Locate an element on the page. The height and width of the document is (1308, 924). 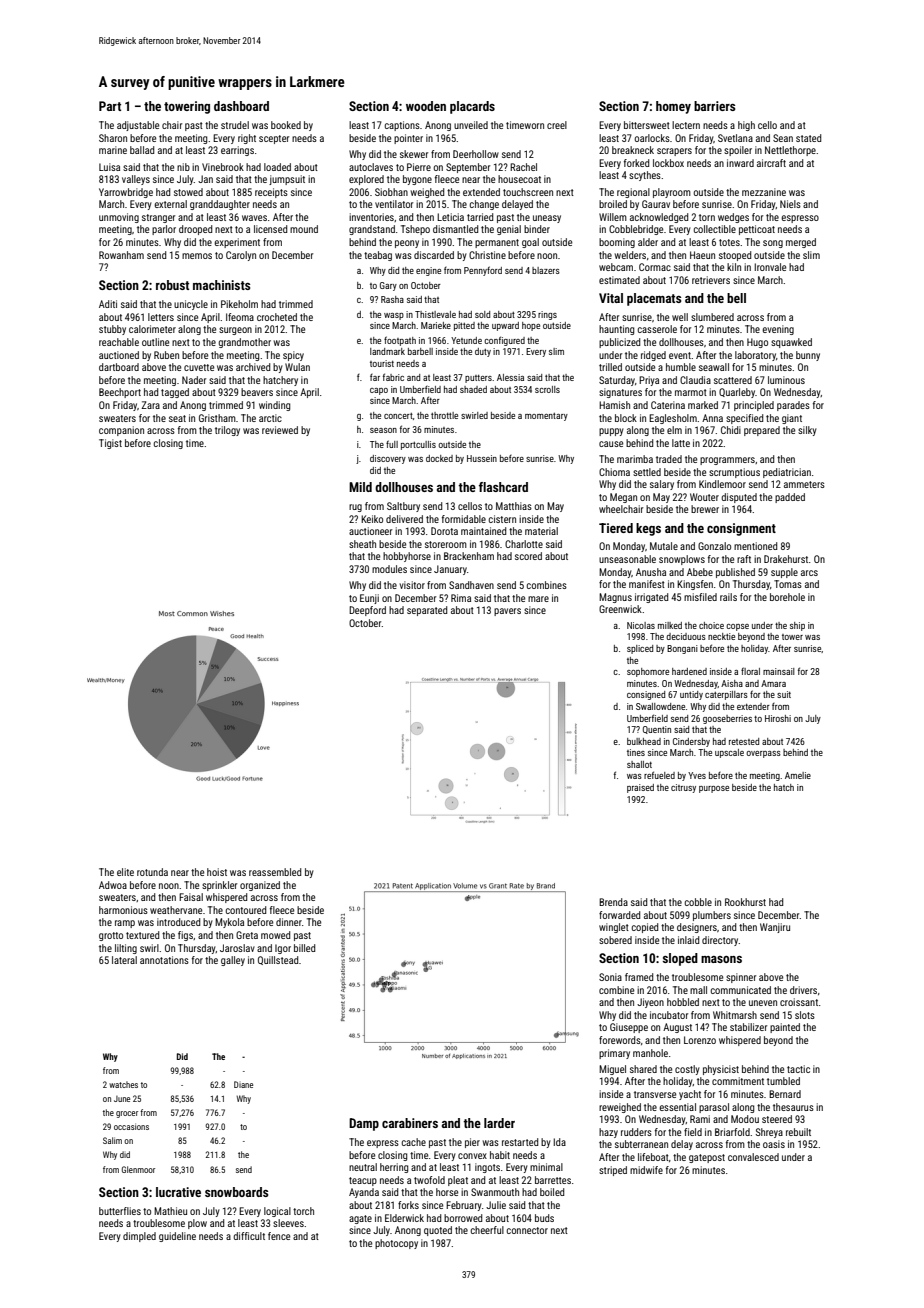
buds is located at coordinates (544, 1218).
